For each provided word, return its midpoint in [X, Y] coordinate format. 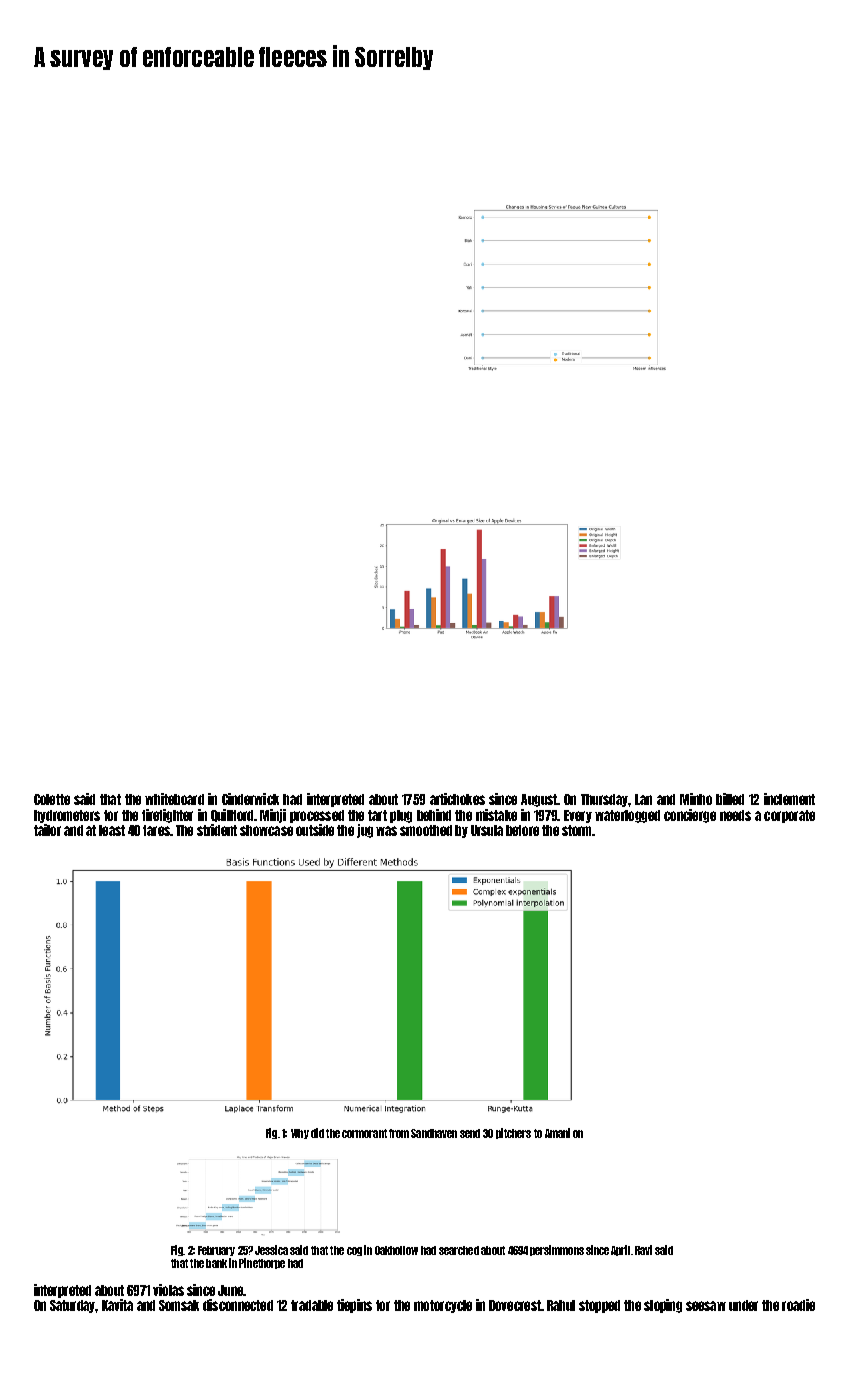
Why [300, 1134]
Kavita [117, 1305]
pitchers [513, 1133]
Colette [52, 799]
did [317, 1133]
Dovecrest [515, 1305]
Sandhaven [434, 1133]
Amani [557, 1133]
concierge [690, 816]
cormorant [364, 1133]
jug [365, 831]
